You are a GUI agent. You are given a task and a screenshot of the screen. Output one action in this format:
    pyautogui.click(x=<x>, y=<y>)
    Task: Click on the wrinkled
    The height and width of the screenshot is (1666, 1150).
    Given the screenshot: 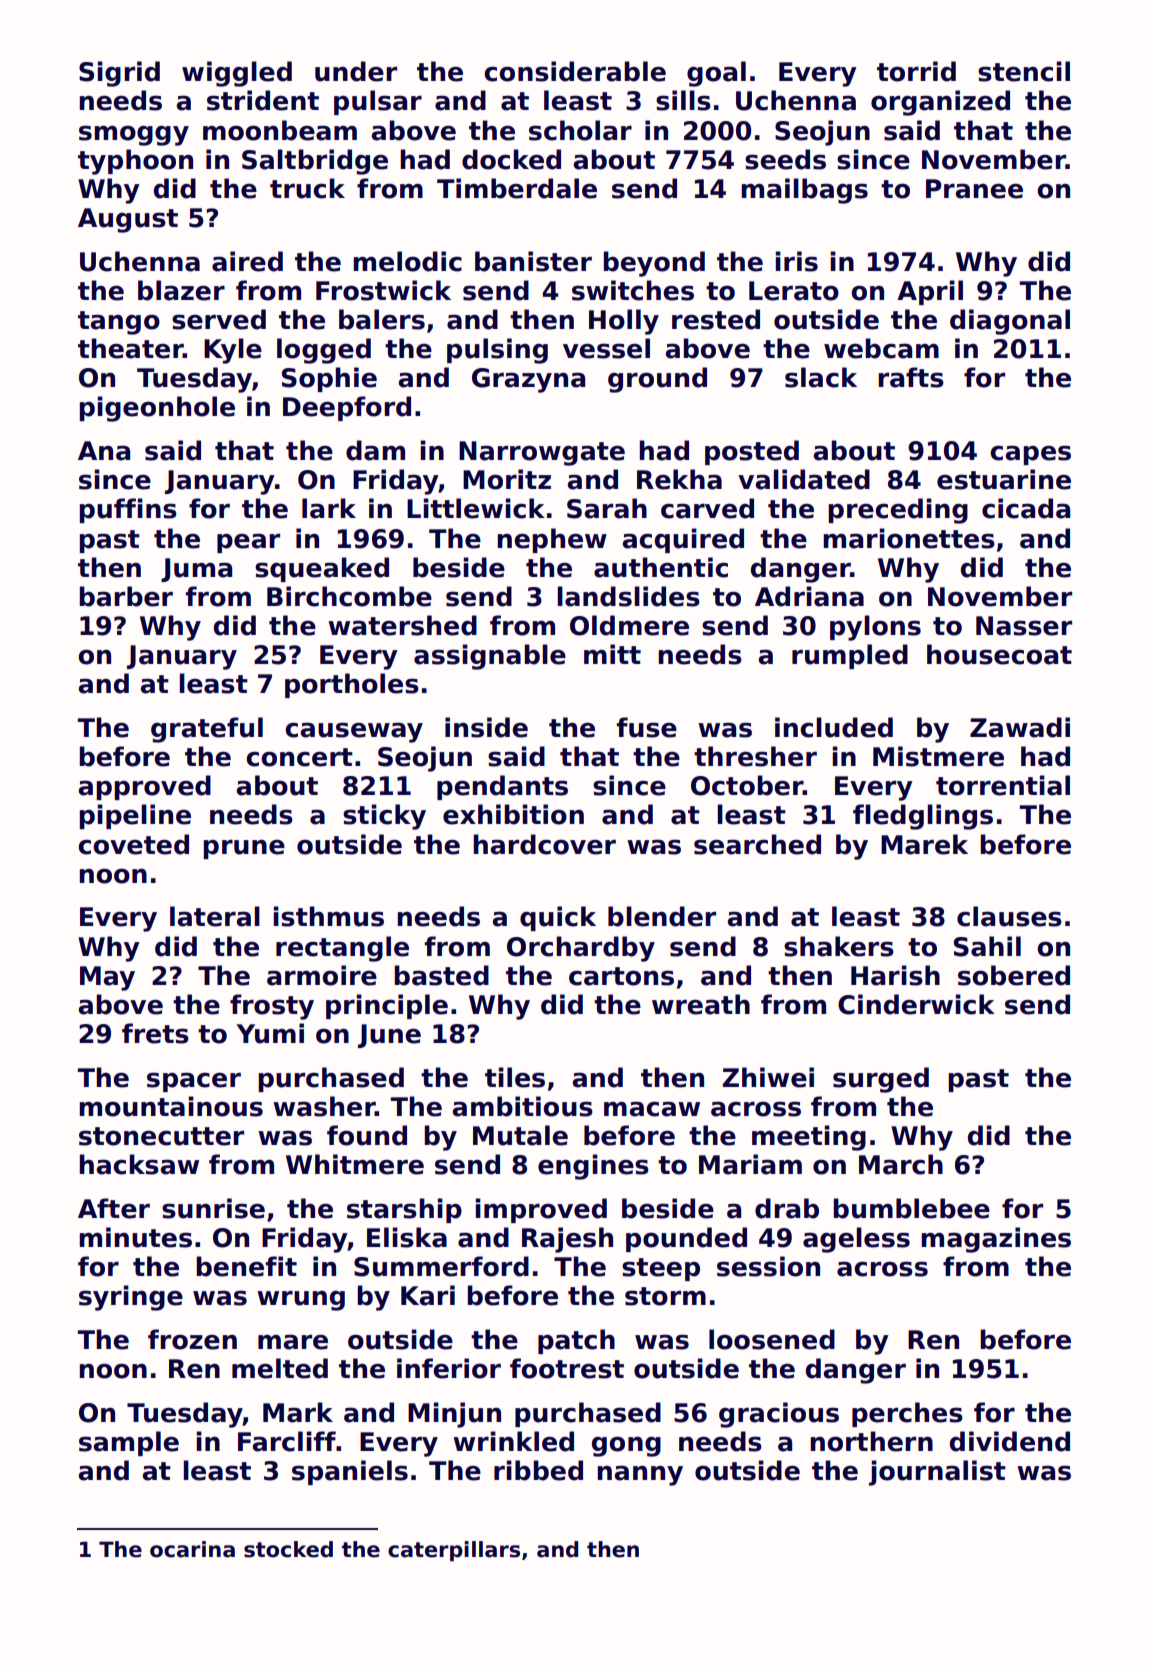 What is the action you would take?
    pyautogui.click(x=513, y=1441)
